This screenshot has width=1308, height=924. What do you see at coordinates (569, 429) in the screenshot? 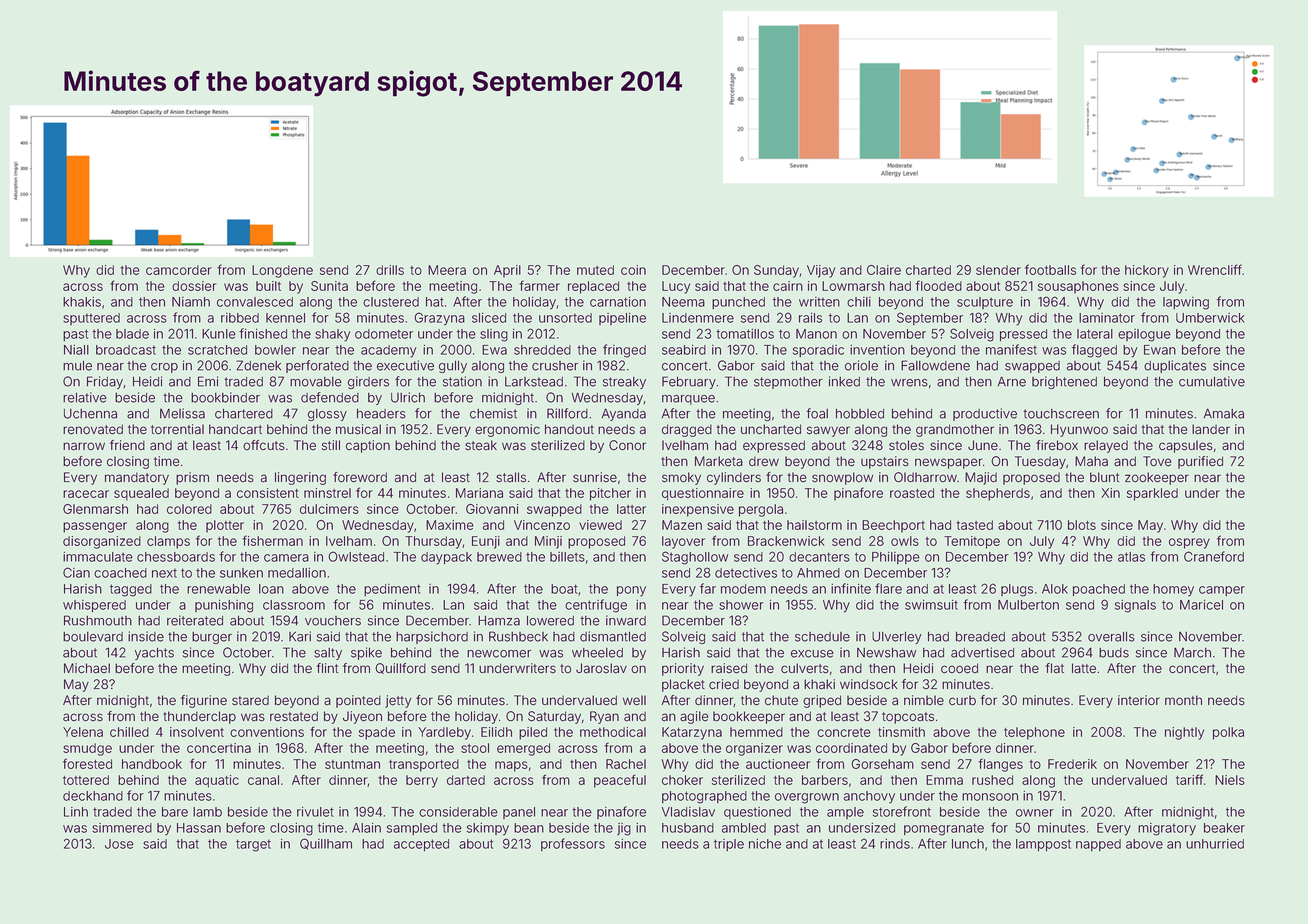
I see `handout` at bounding box center [569, 429].
